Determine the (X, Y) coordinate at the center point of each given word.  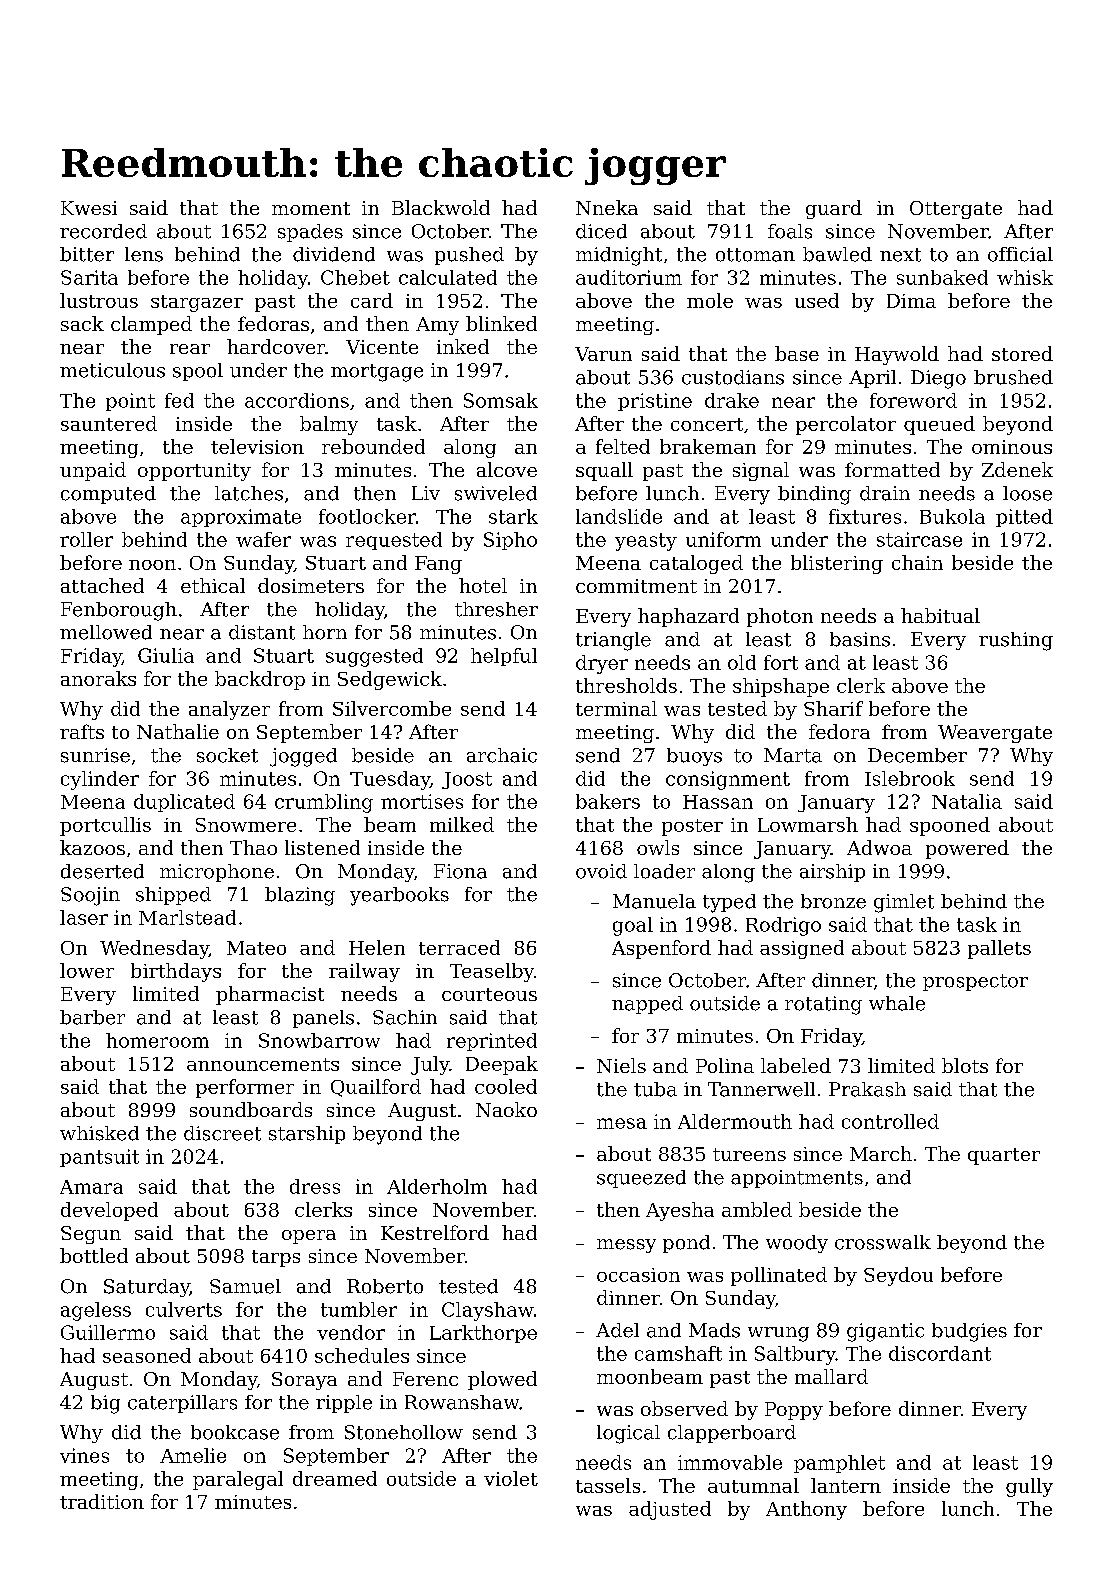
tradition (102, 1501)
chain (917, 562)
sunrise (95, 755)
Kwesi (89, 208)
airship (832, 873)
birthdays (176, 972)
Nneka (607, 207)
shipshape (781, 687)
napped (647, 1005)
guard (834, 209)
